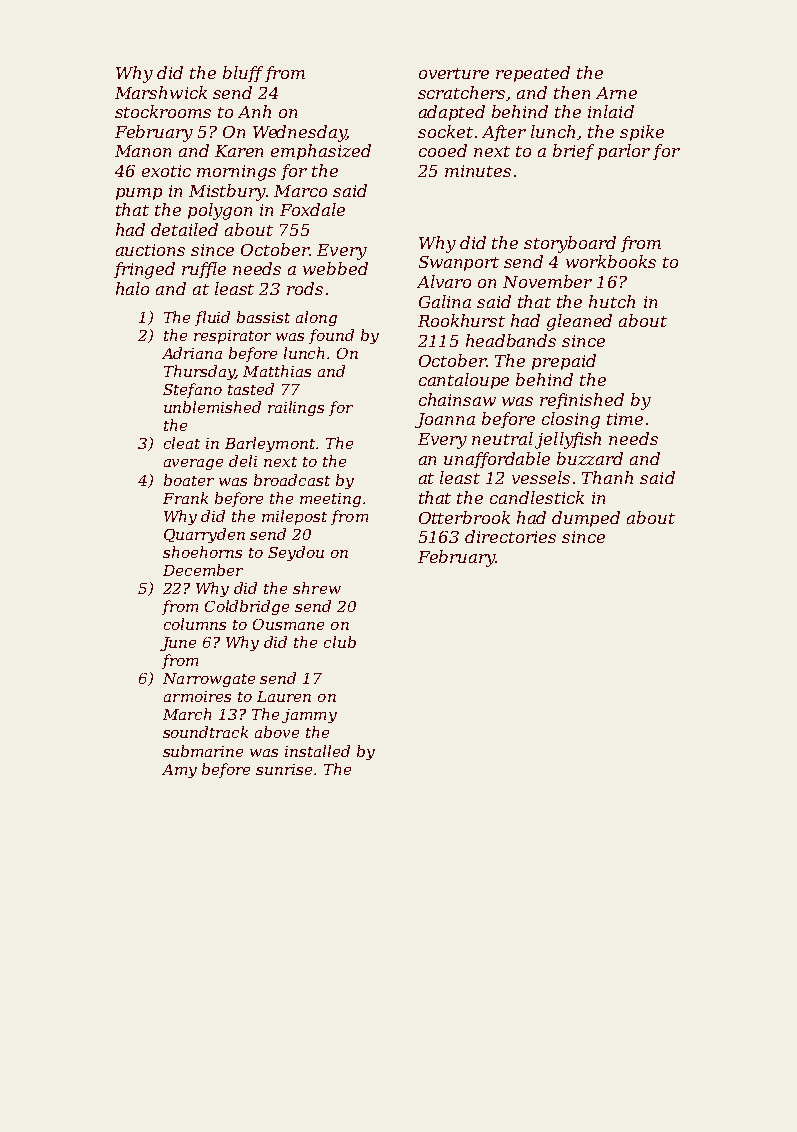 The width and height of the screenshot is (797, 1132). What do you see at coordinates (277, 732) in the screenshot?
I see `above` at bounding box center [277, 732].
